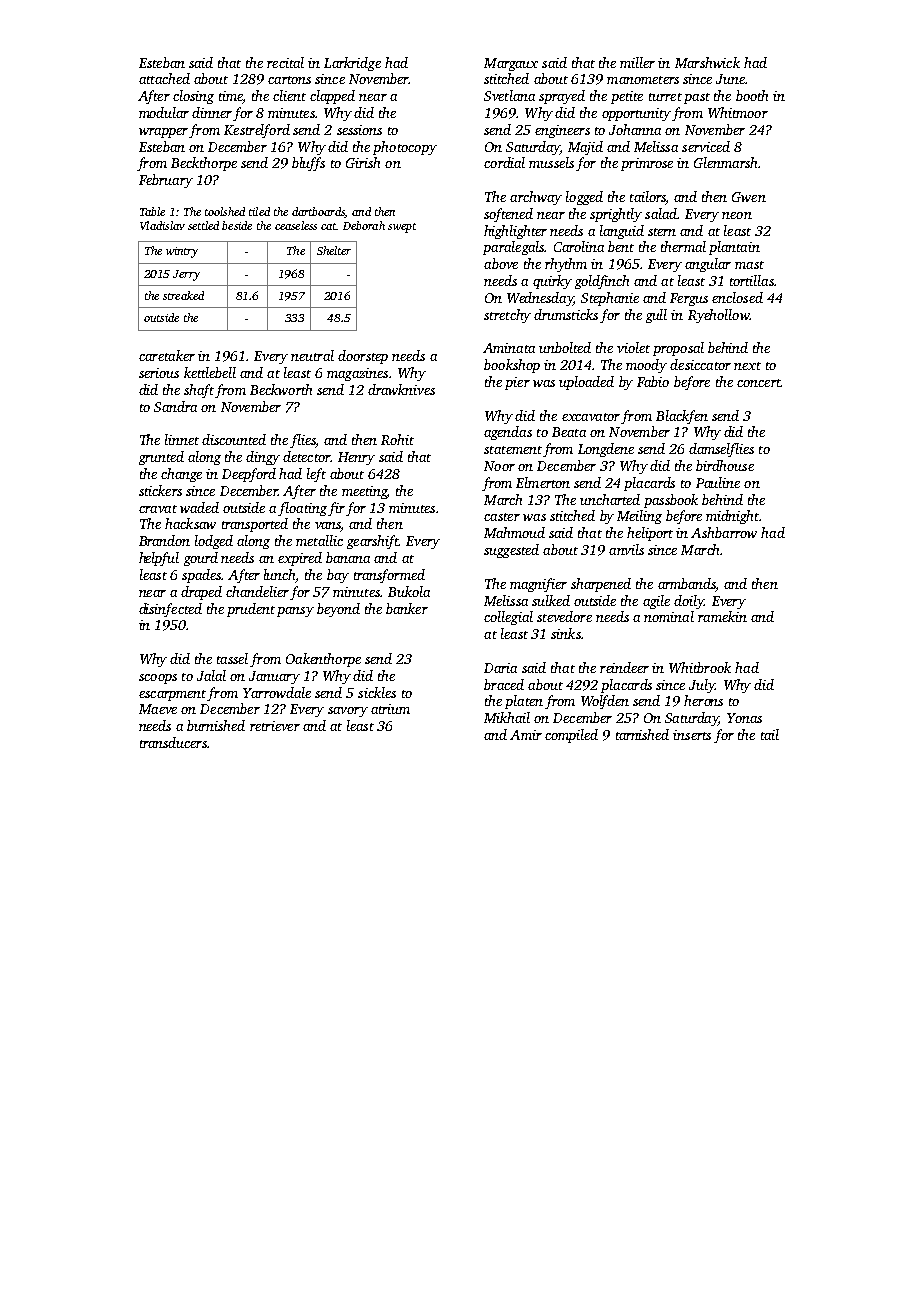 The width and height of the screenshot is (924, 1314). What do you see at coordinates (170, 610) in the screenshot?
I see `disinfected` at bounding box center [170, 610].
